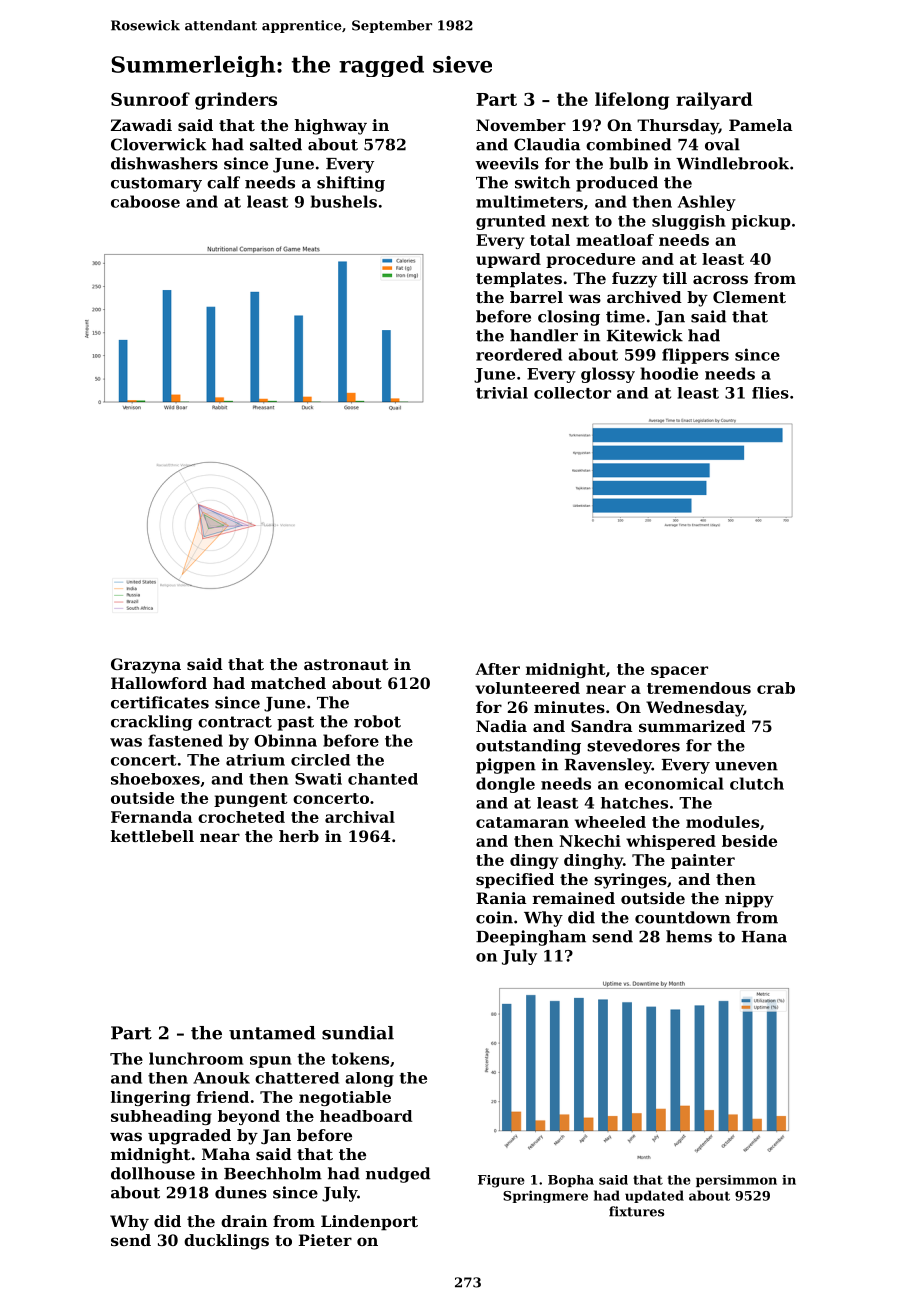 Image resolution: width=908 pixels, height=1316 pixels. I want to click on caboose, so click(145, 201).
